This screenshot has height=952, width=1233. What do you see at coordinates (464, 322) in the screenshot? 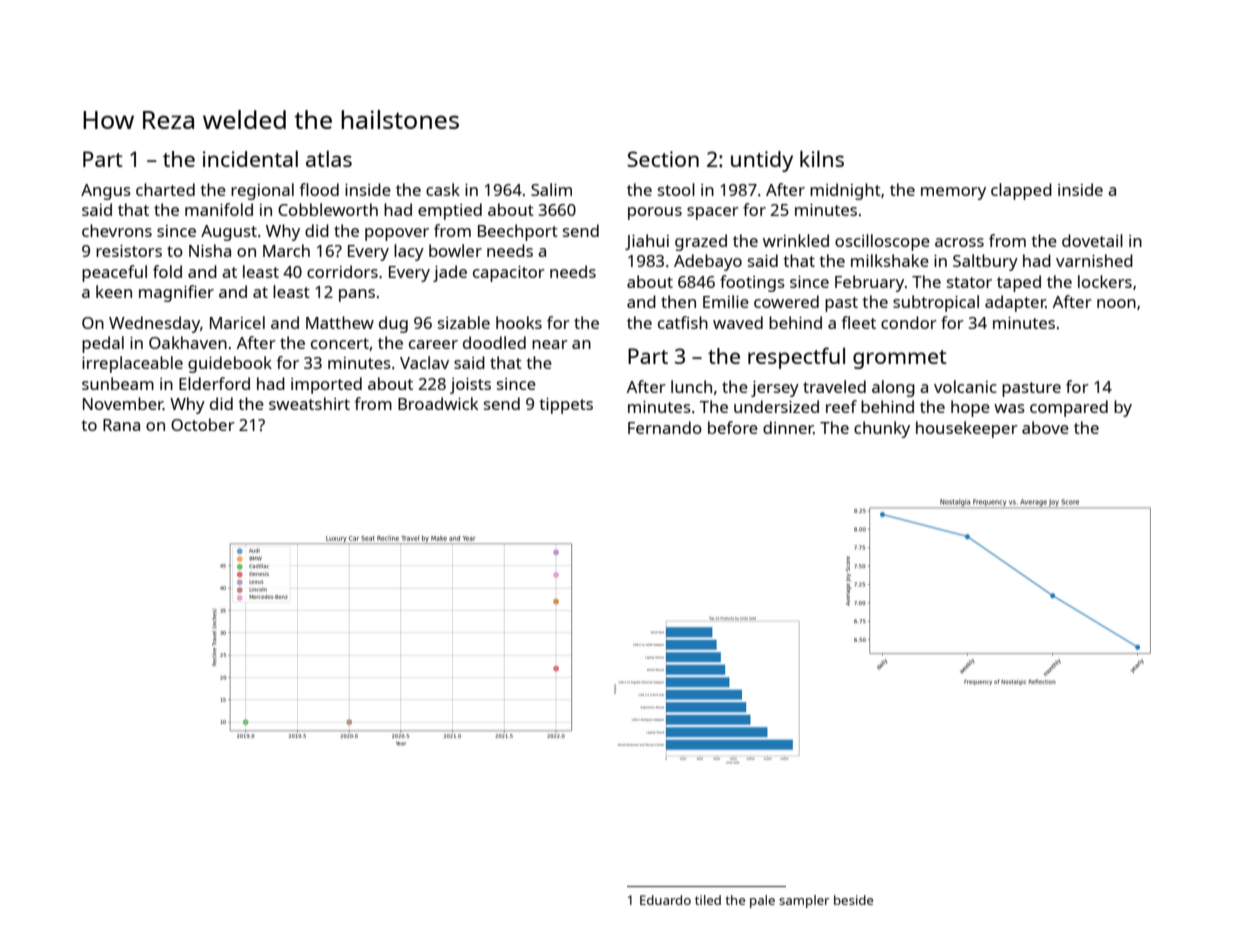
I see `sizable` at bounding box center [464, 322].
